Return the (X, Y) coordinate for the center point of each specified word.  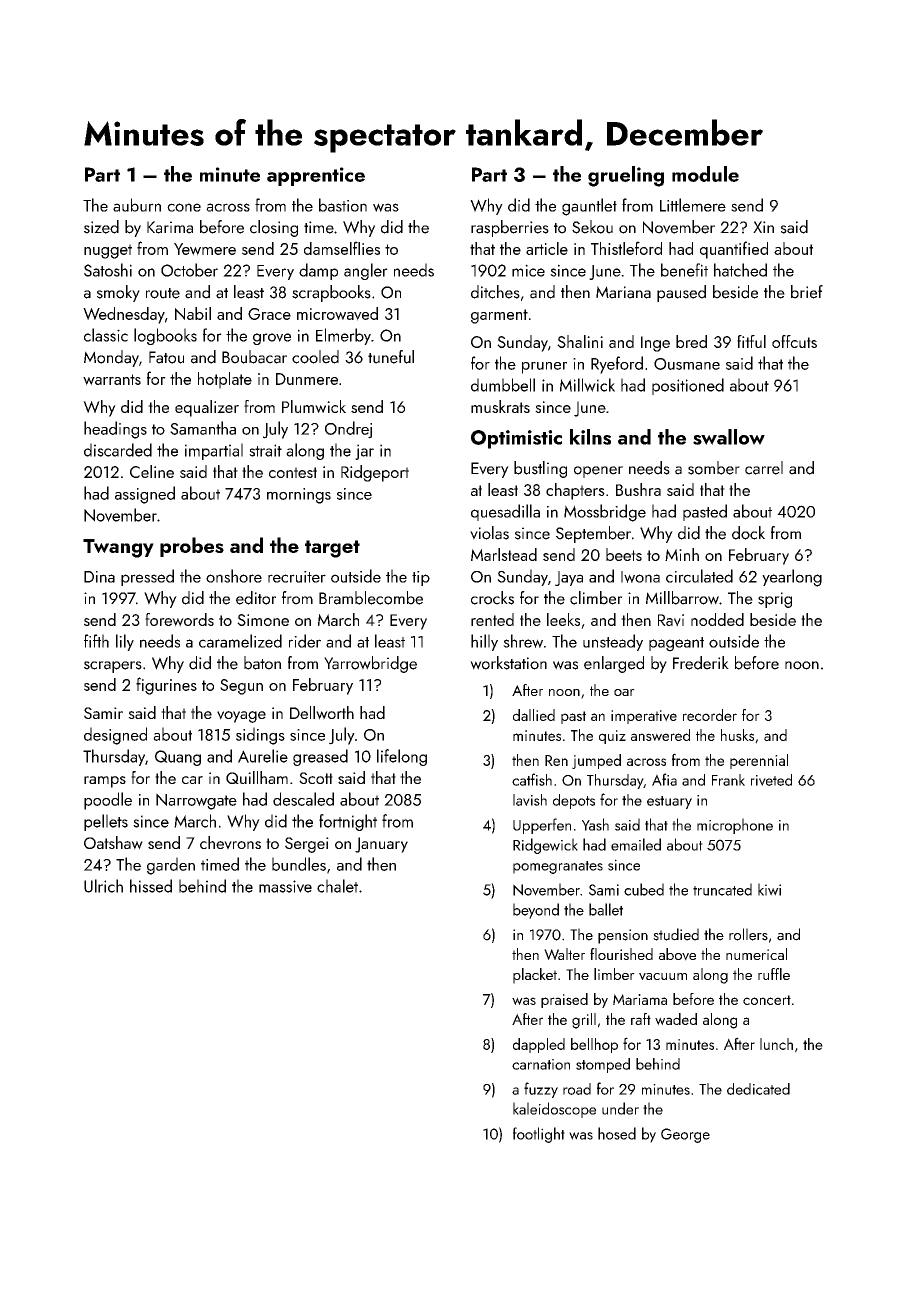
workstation (508, 663)
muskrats (500, 406)
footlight (539, 1135)
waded (676, 1019)
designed (115, 736)
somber (714, 468)
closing (274, 228)
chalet (337, 886)
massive (285, 886)
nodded (717, 619)
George (685, 1135)
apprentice (316, 176)
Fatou (166, 357)
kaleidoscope (554, 1110)
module (705, 174)
